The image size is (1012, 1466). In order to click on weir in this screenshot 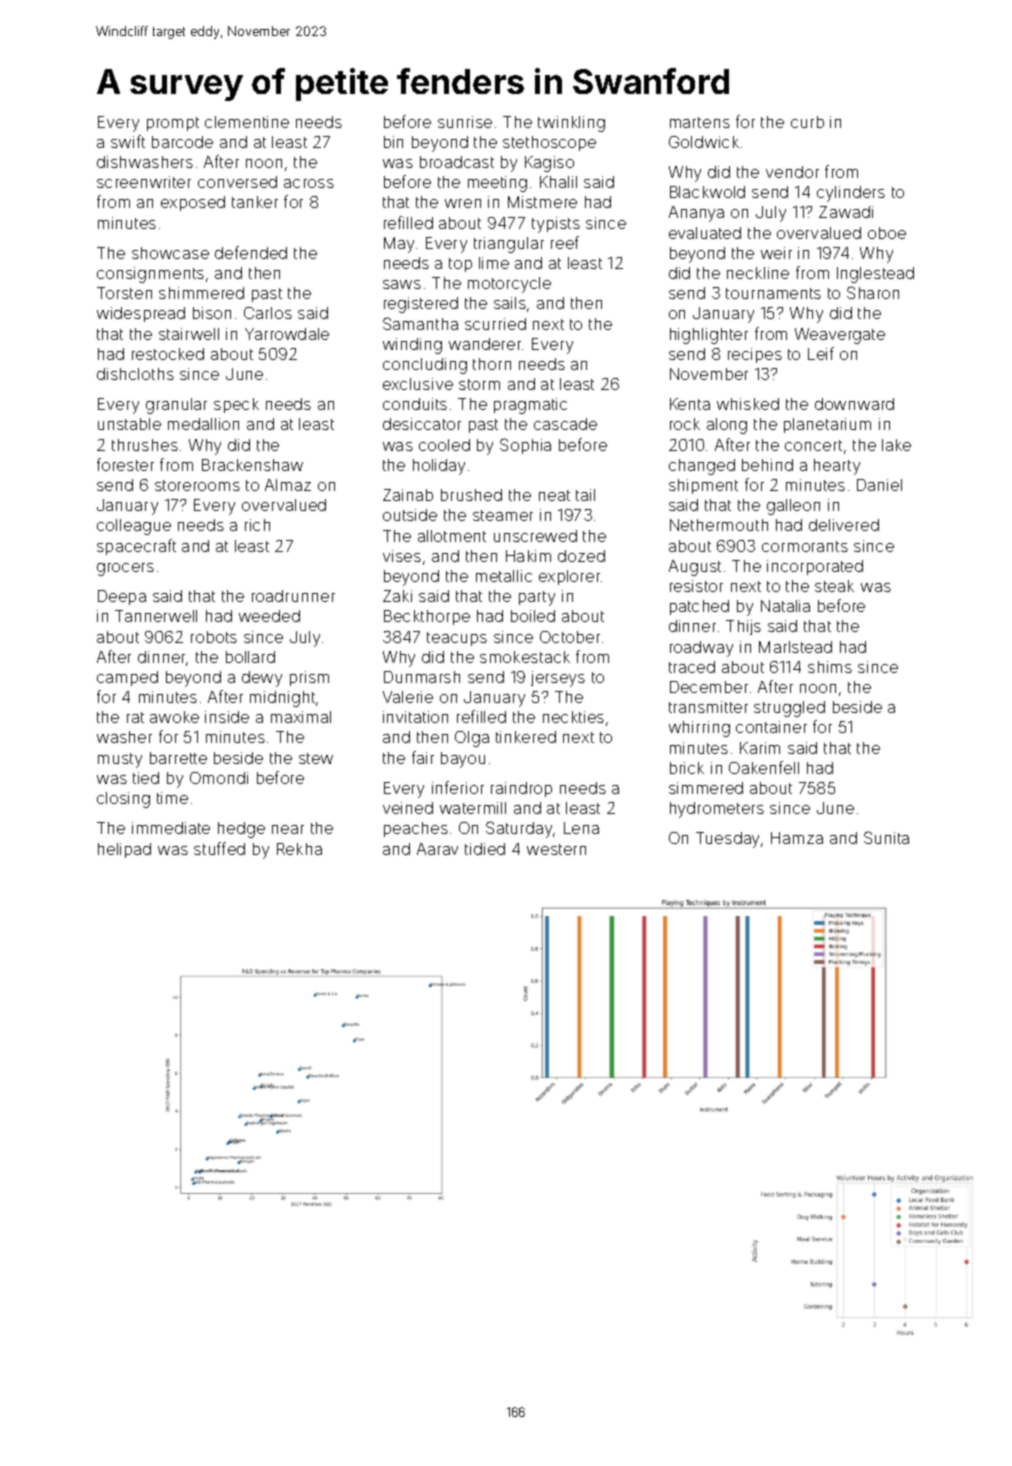, I will do `click(776, 253)`.
